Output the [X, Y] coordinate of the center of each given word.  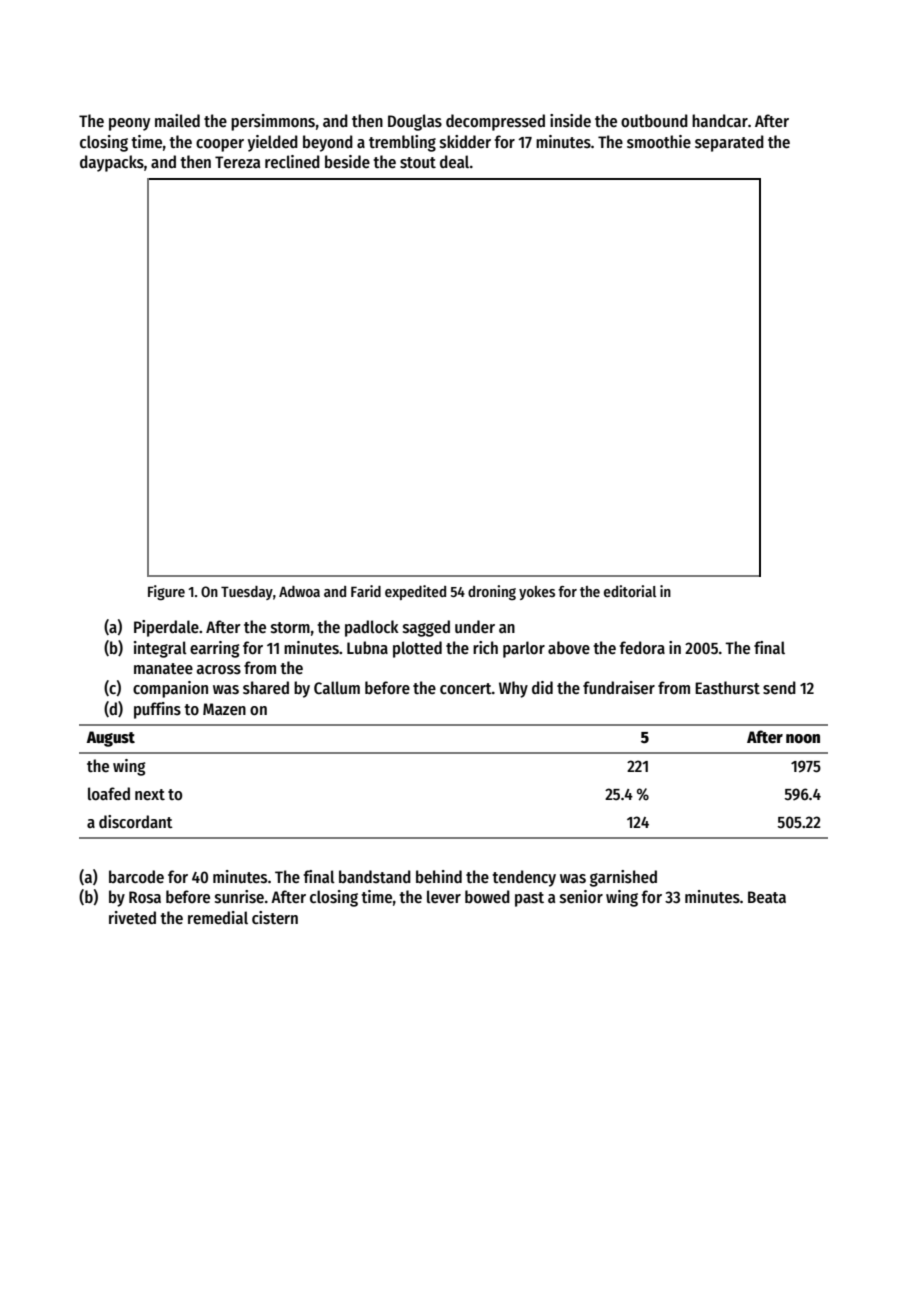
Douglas [415, 122]
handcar [720, 121]
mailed [177, 120]
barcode [136, 877]
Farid [366, 591]
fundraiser [619, 688]
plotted [417, 649]
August [111, 739]
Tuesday [247, 593]
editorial [630, 591]
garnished [623, 878]
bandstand [375, 877]
